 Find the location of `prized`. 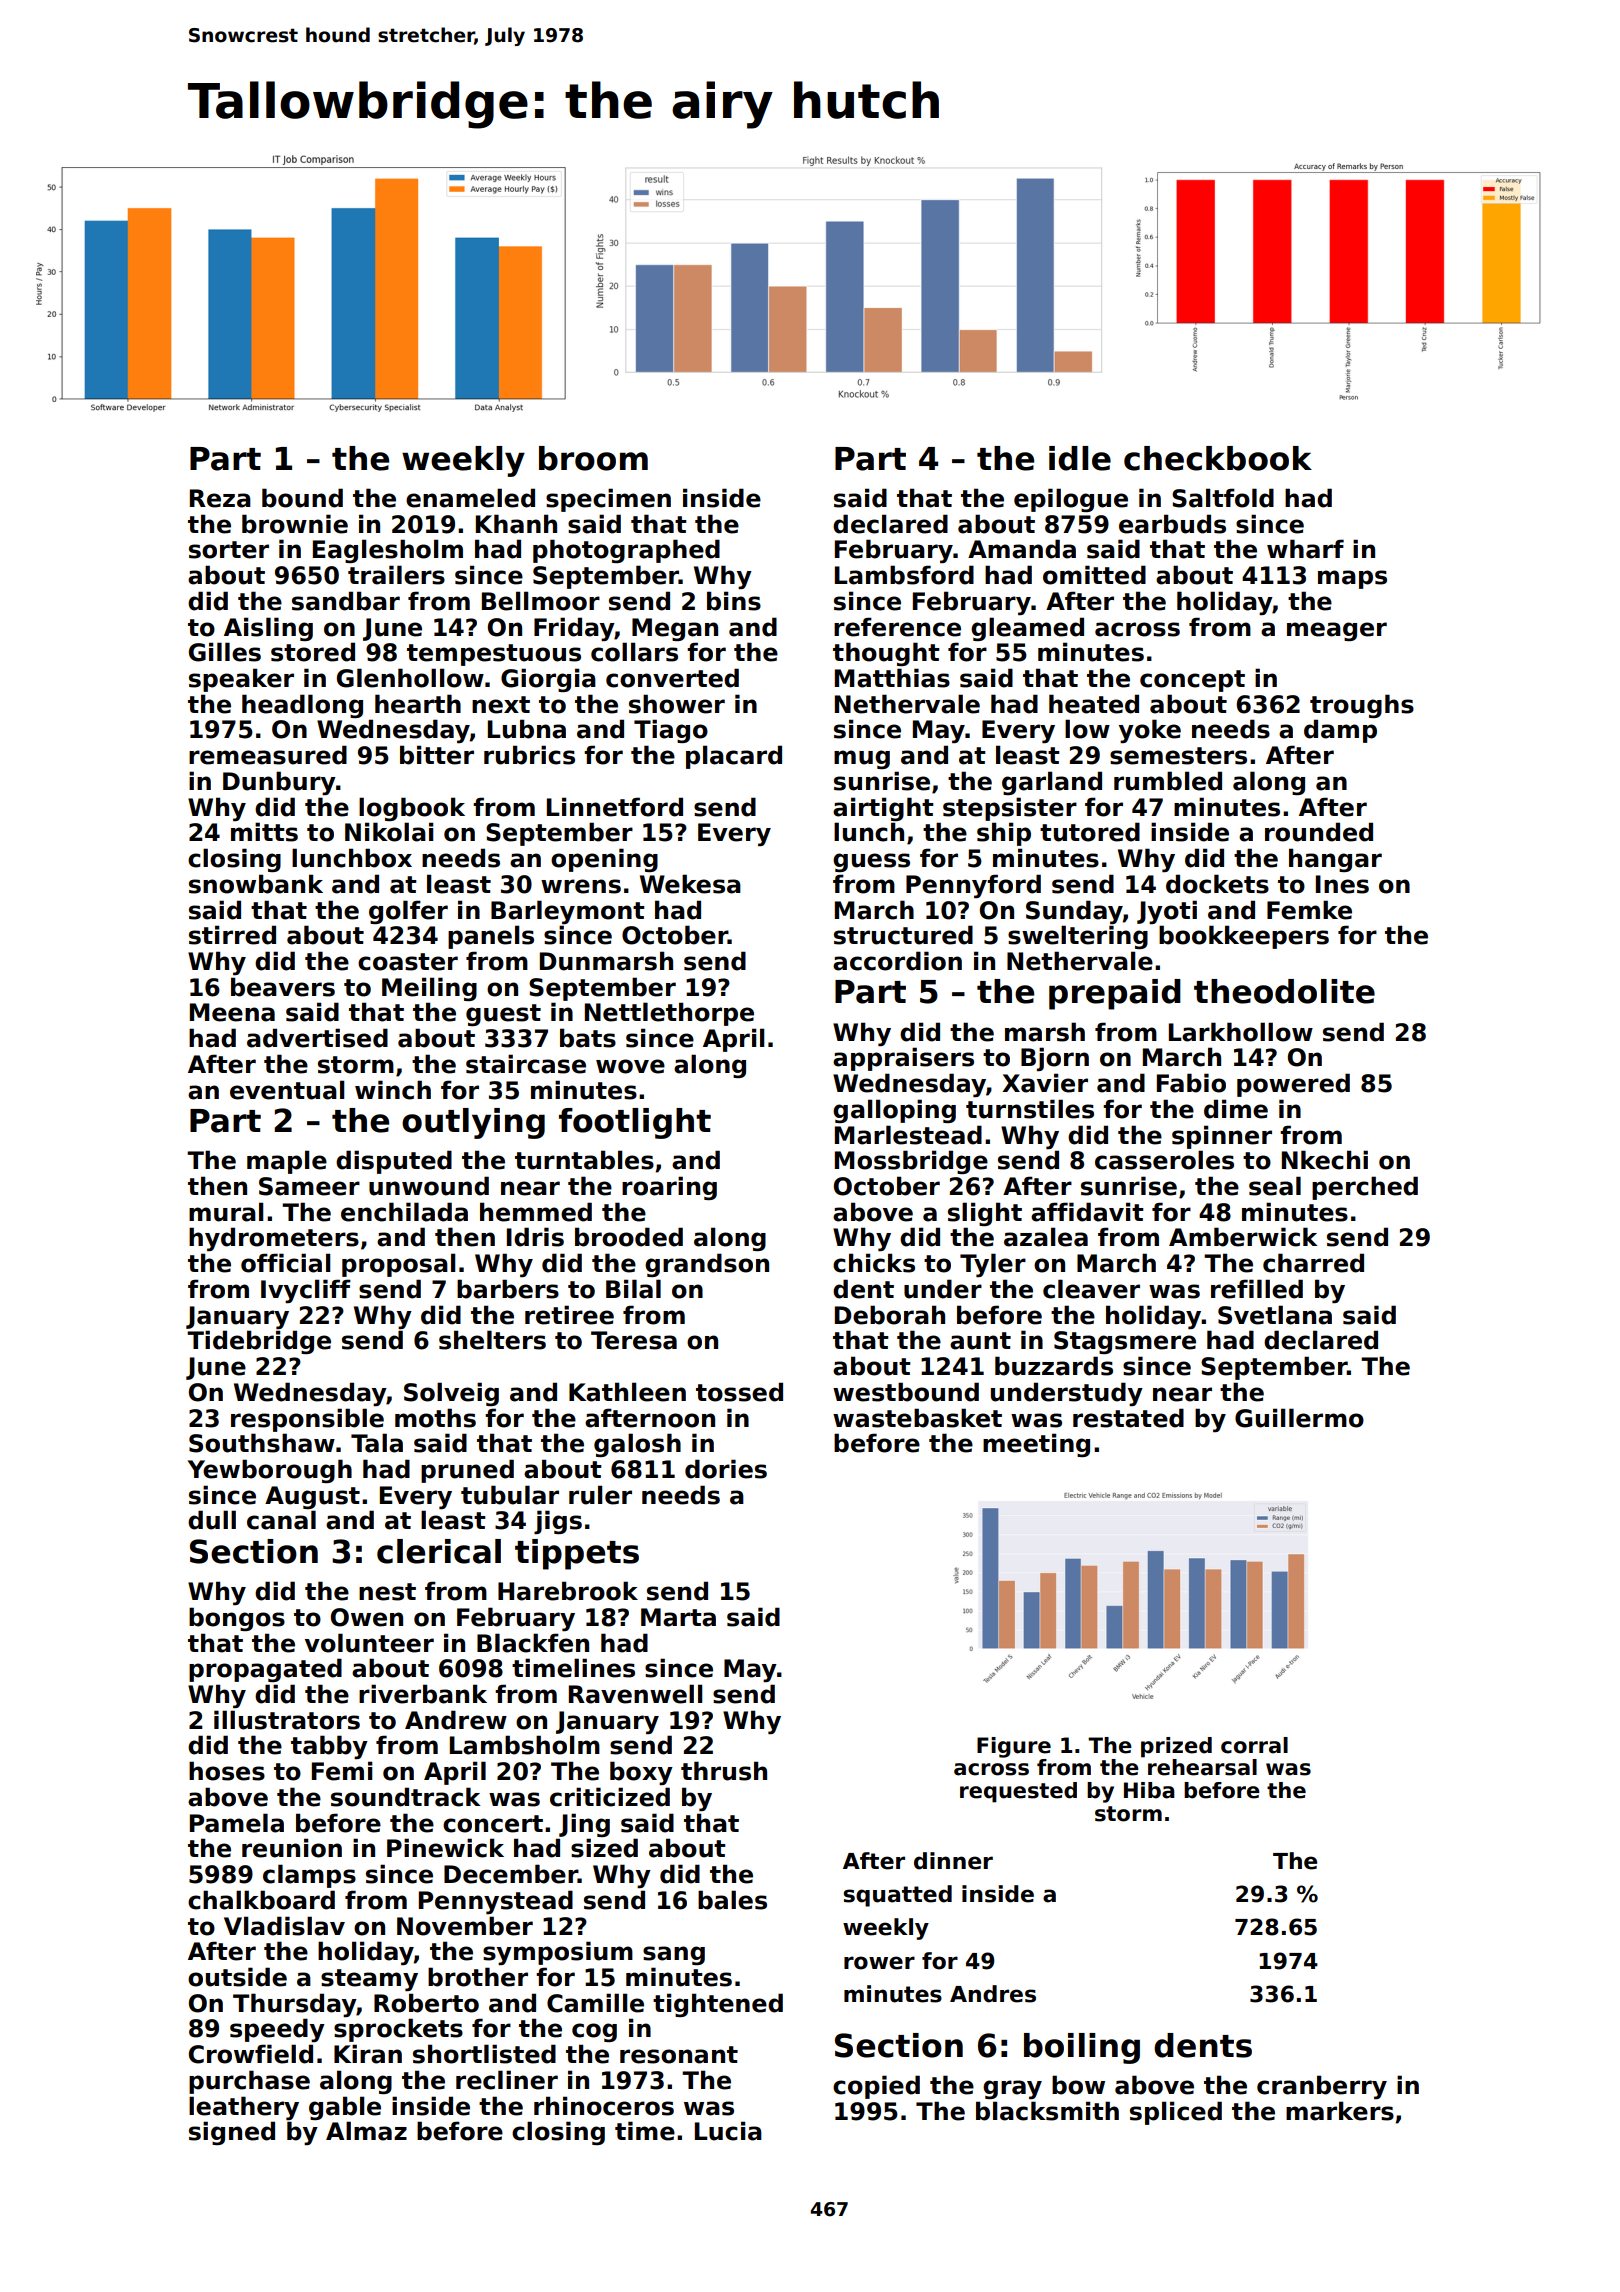

prized is located at coordinates (1176, 1747).
